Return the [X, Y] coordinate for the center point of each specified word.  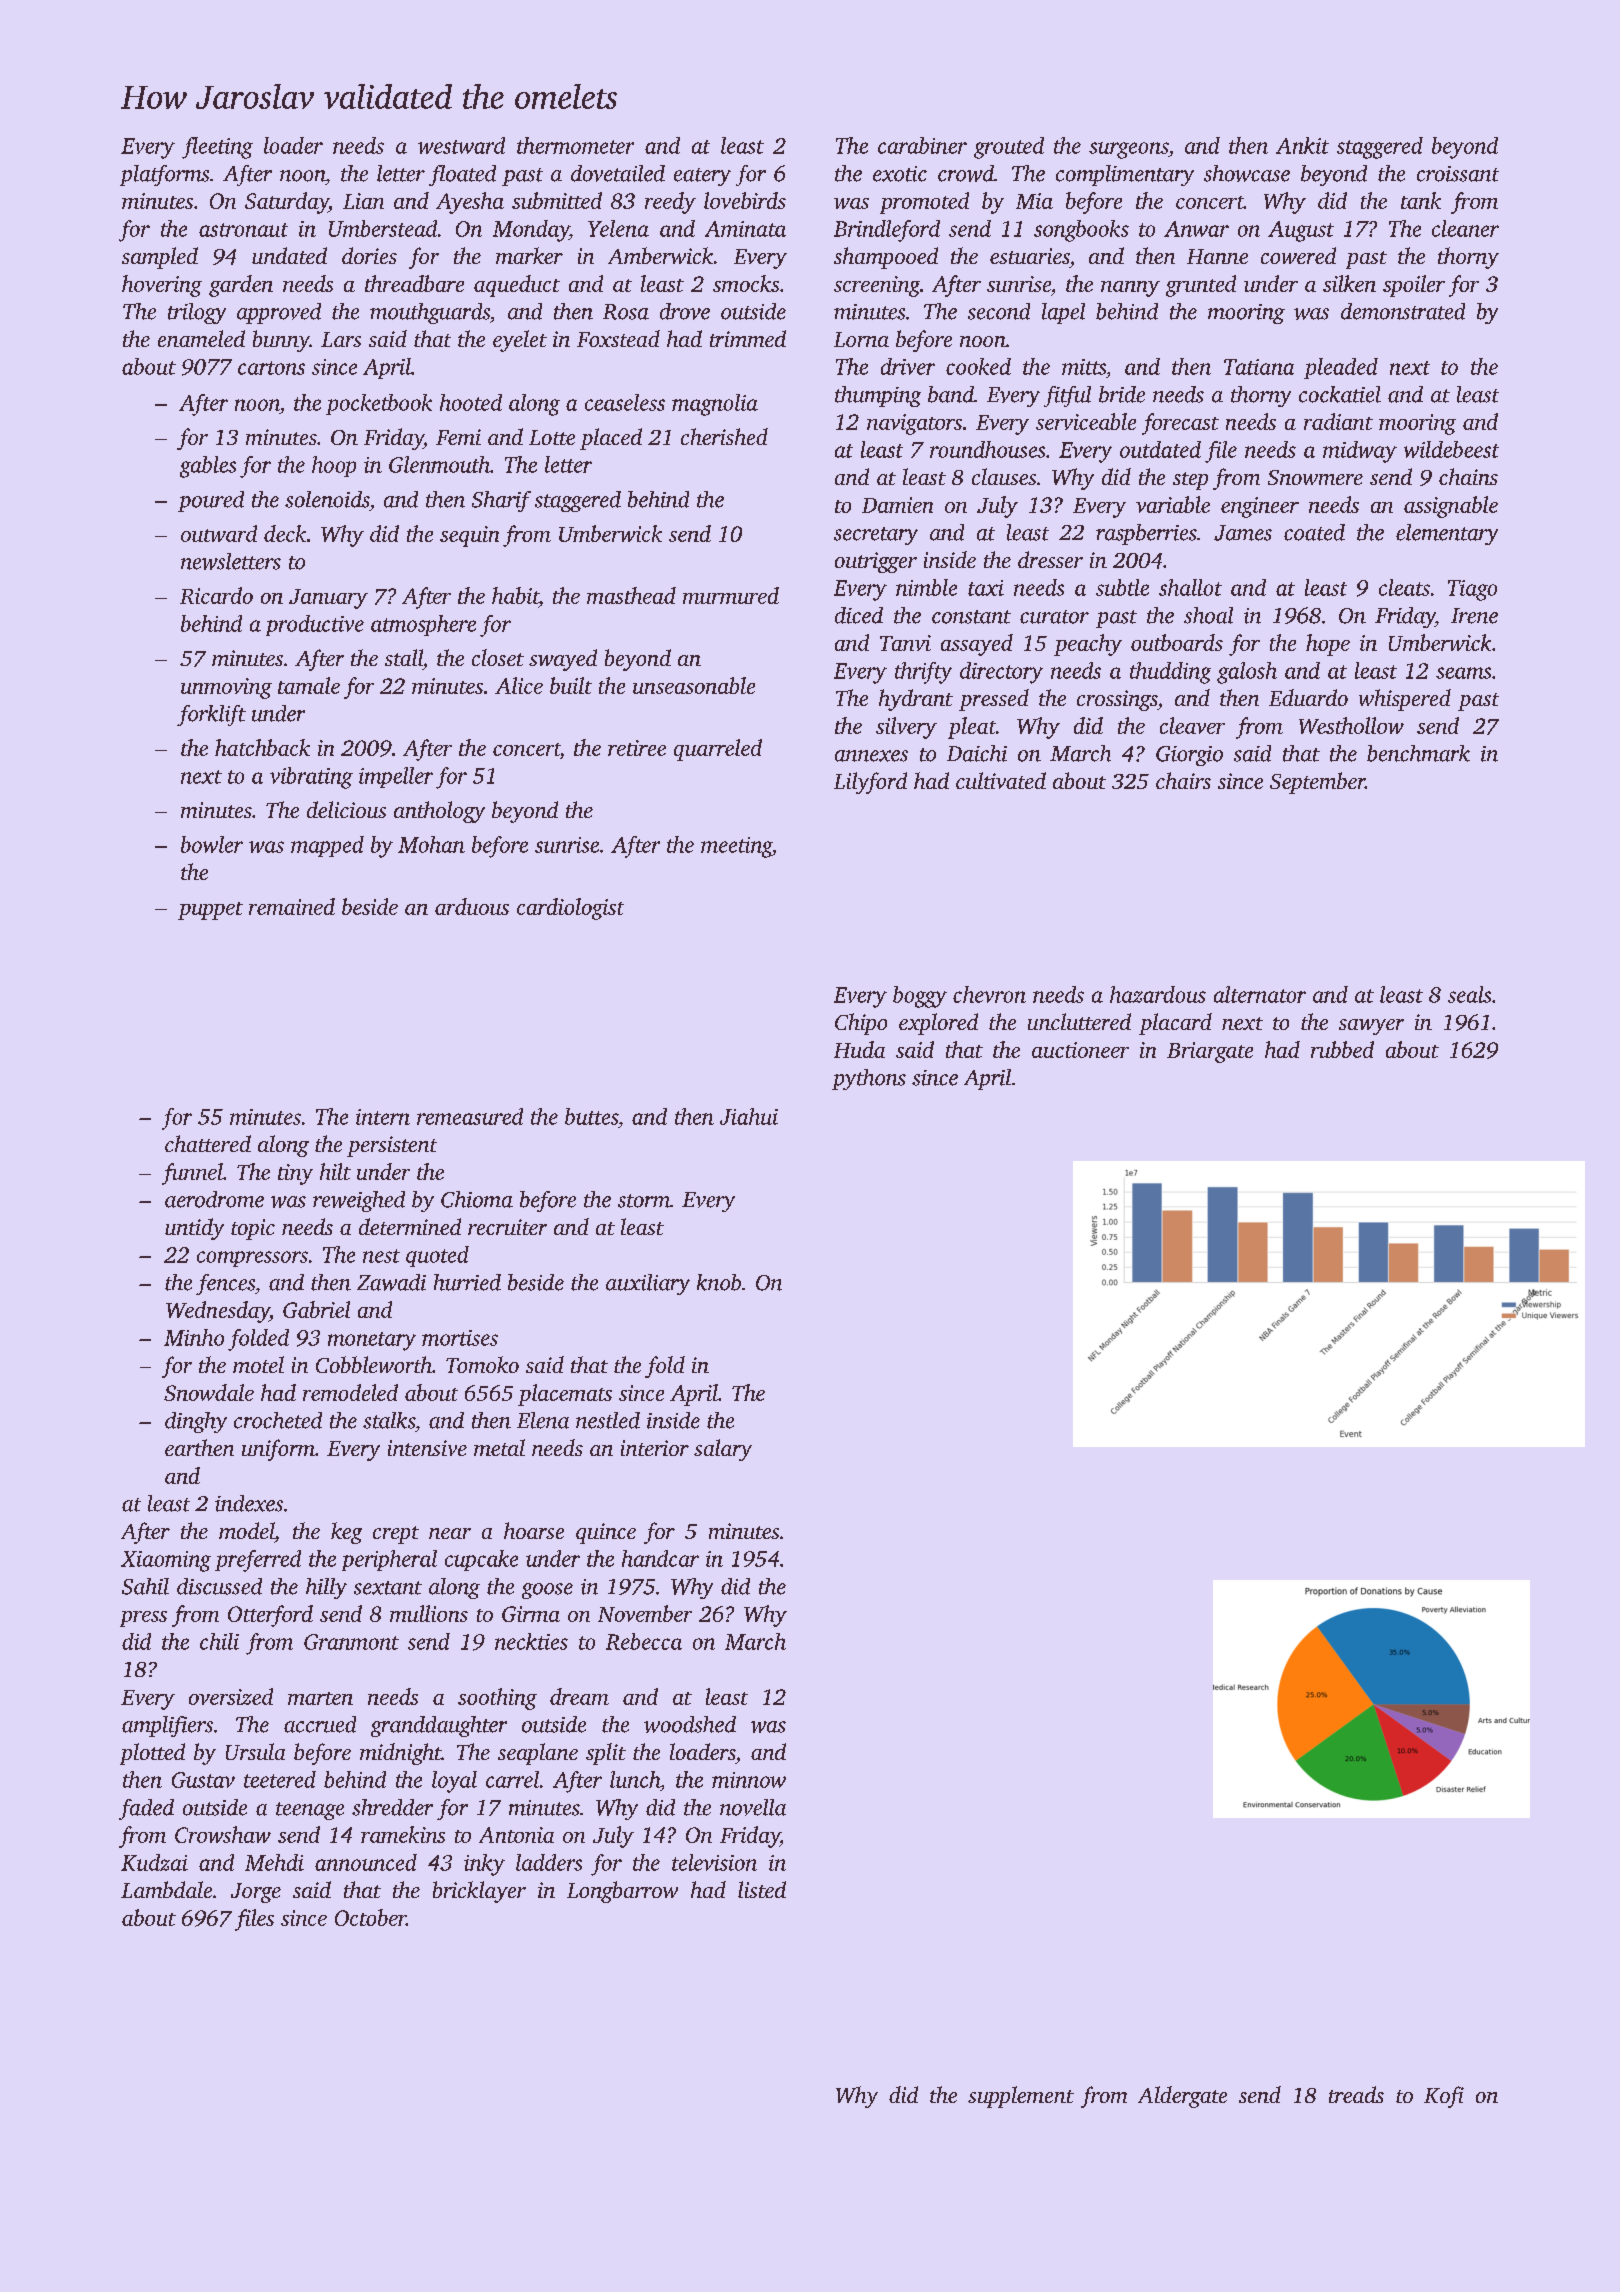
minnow [749, 1780]
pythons [869, 1079]
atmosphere [423, 625]
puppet [210, 911]
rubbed [1342, 1049]
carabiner [922, 145]
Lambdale [166, 1889]
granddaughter [439, 1726]
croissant [1458, 174]
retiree [637, 748]
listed [762, 1889]
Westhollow [1351, 725]
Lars [341, 339]
